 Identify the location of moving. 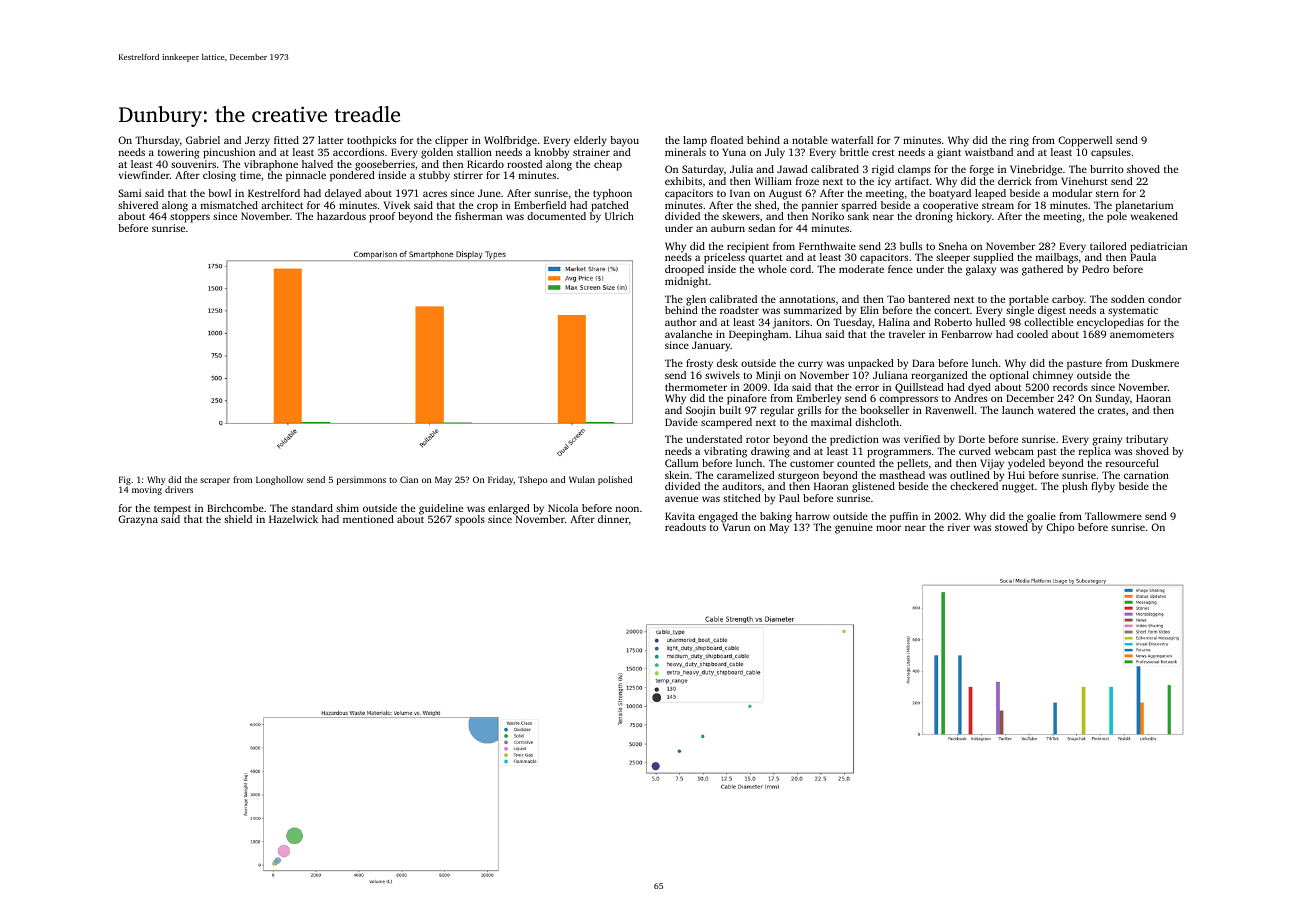
(147, 490).
